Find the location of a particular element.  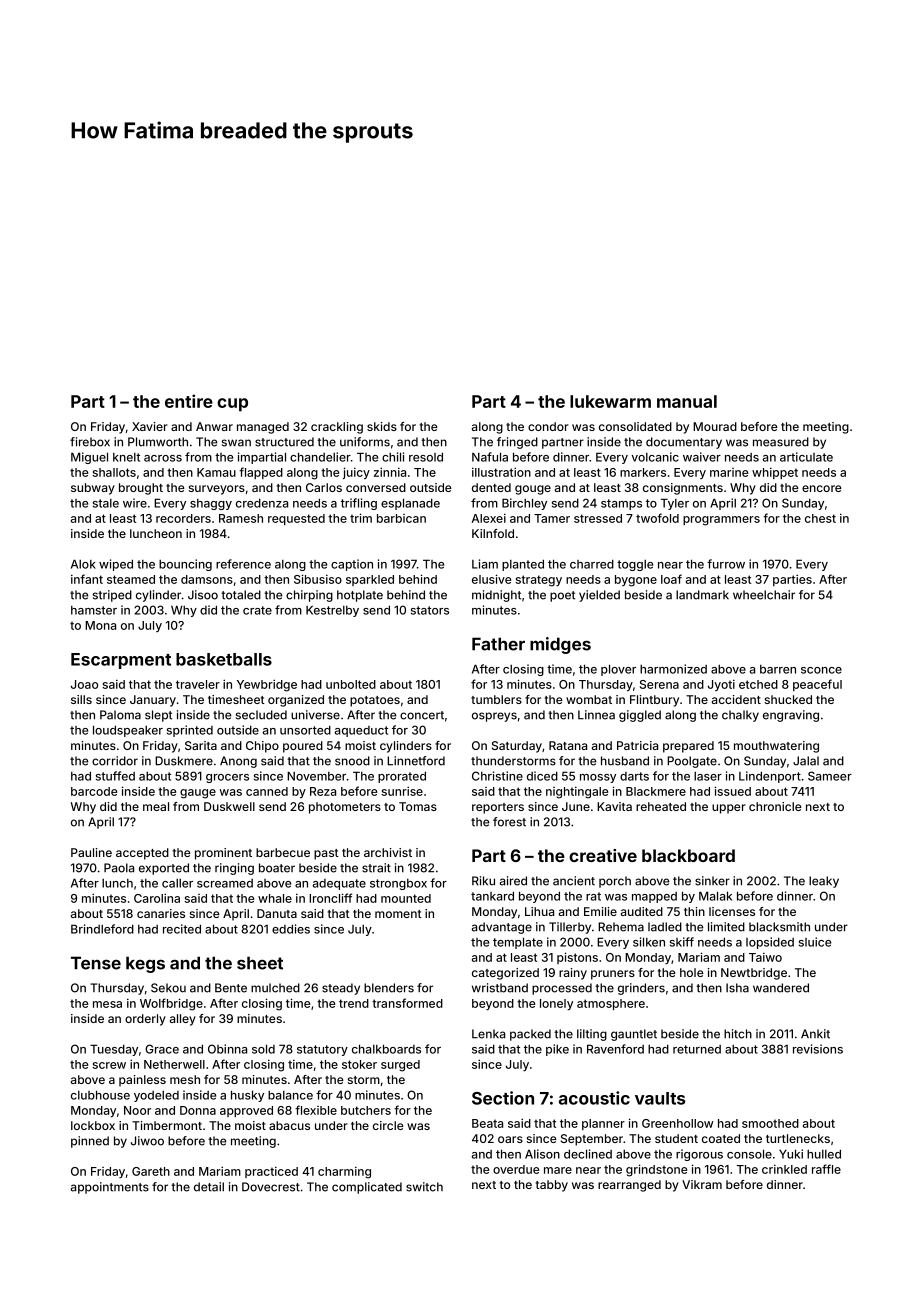

barren is located at coordinates (778, 669).
